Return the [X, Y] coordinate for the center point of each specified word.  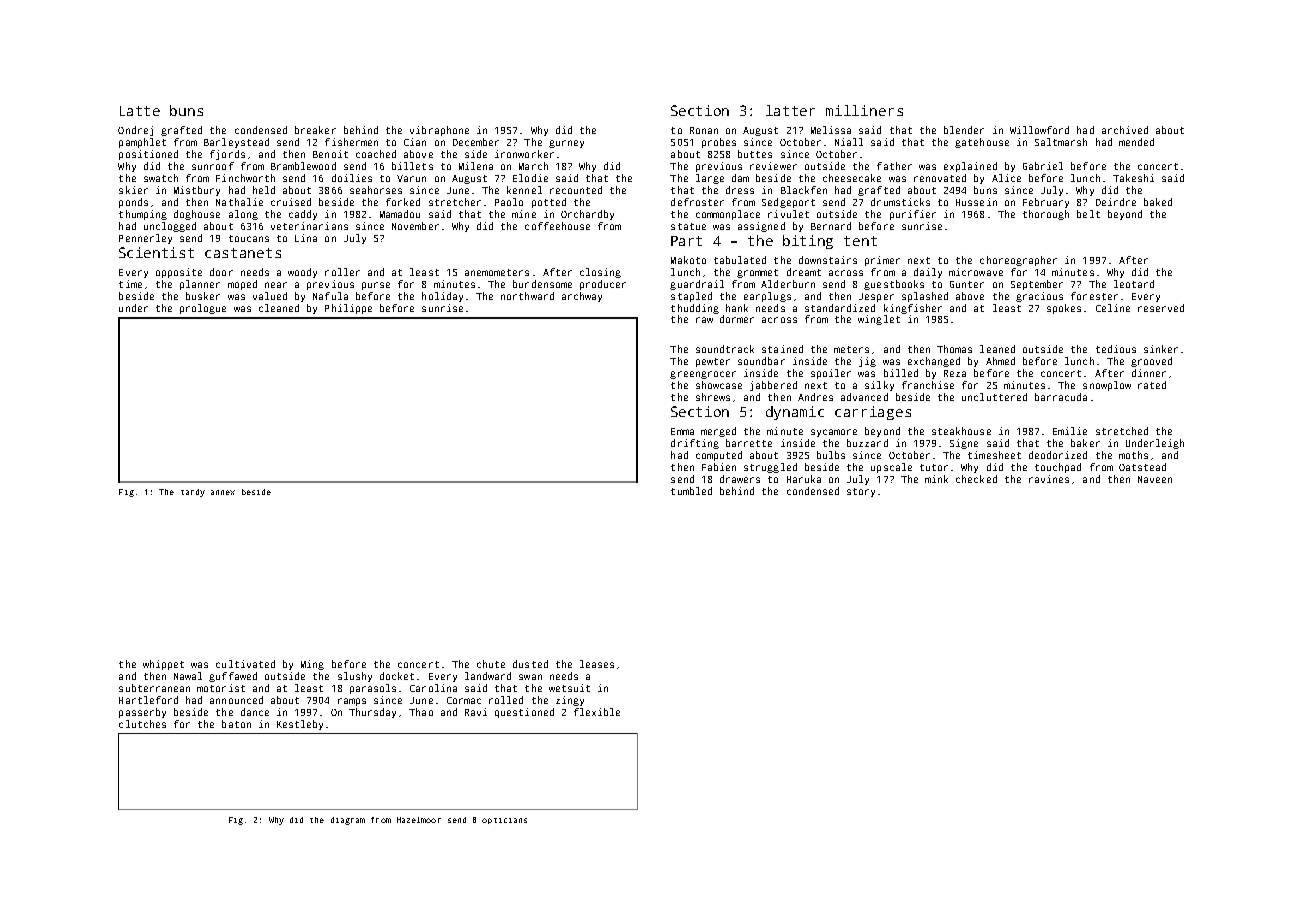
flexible [597, 712]
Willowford [1039, 130]
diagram [348, 821]
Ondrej [135, 131]
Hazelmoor [419, 820]
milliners [864, 110]
